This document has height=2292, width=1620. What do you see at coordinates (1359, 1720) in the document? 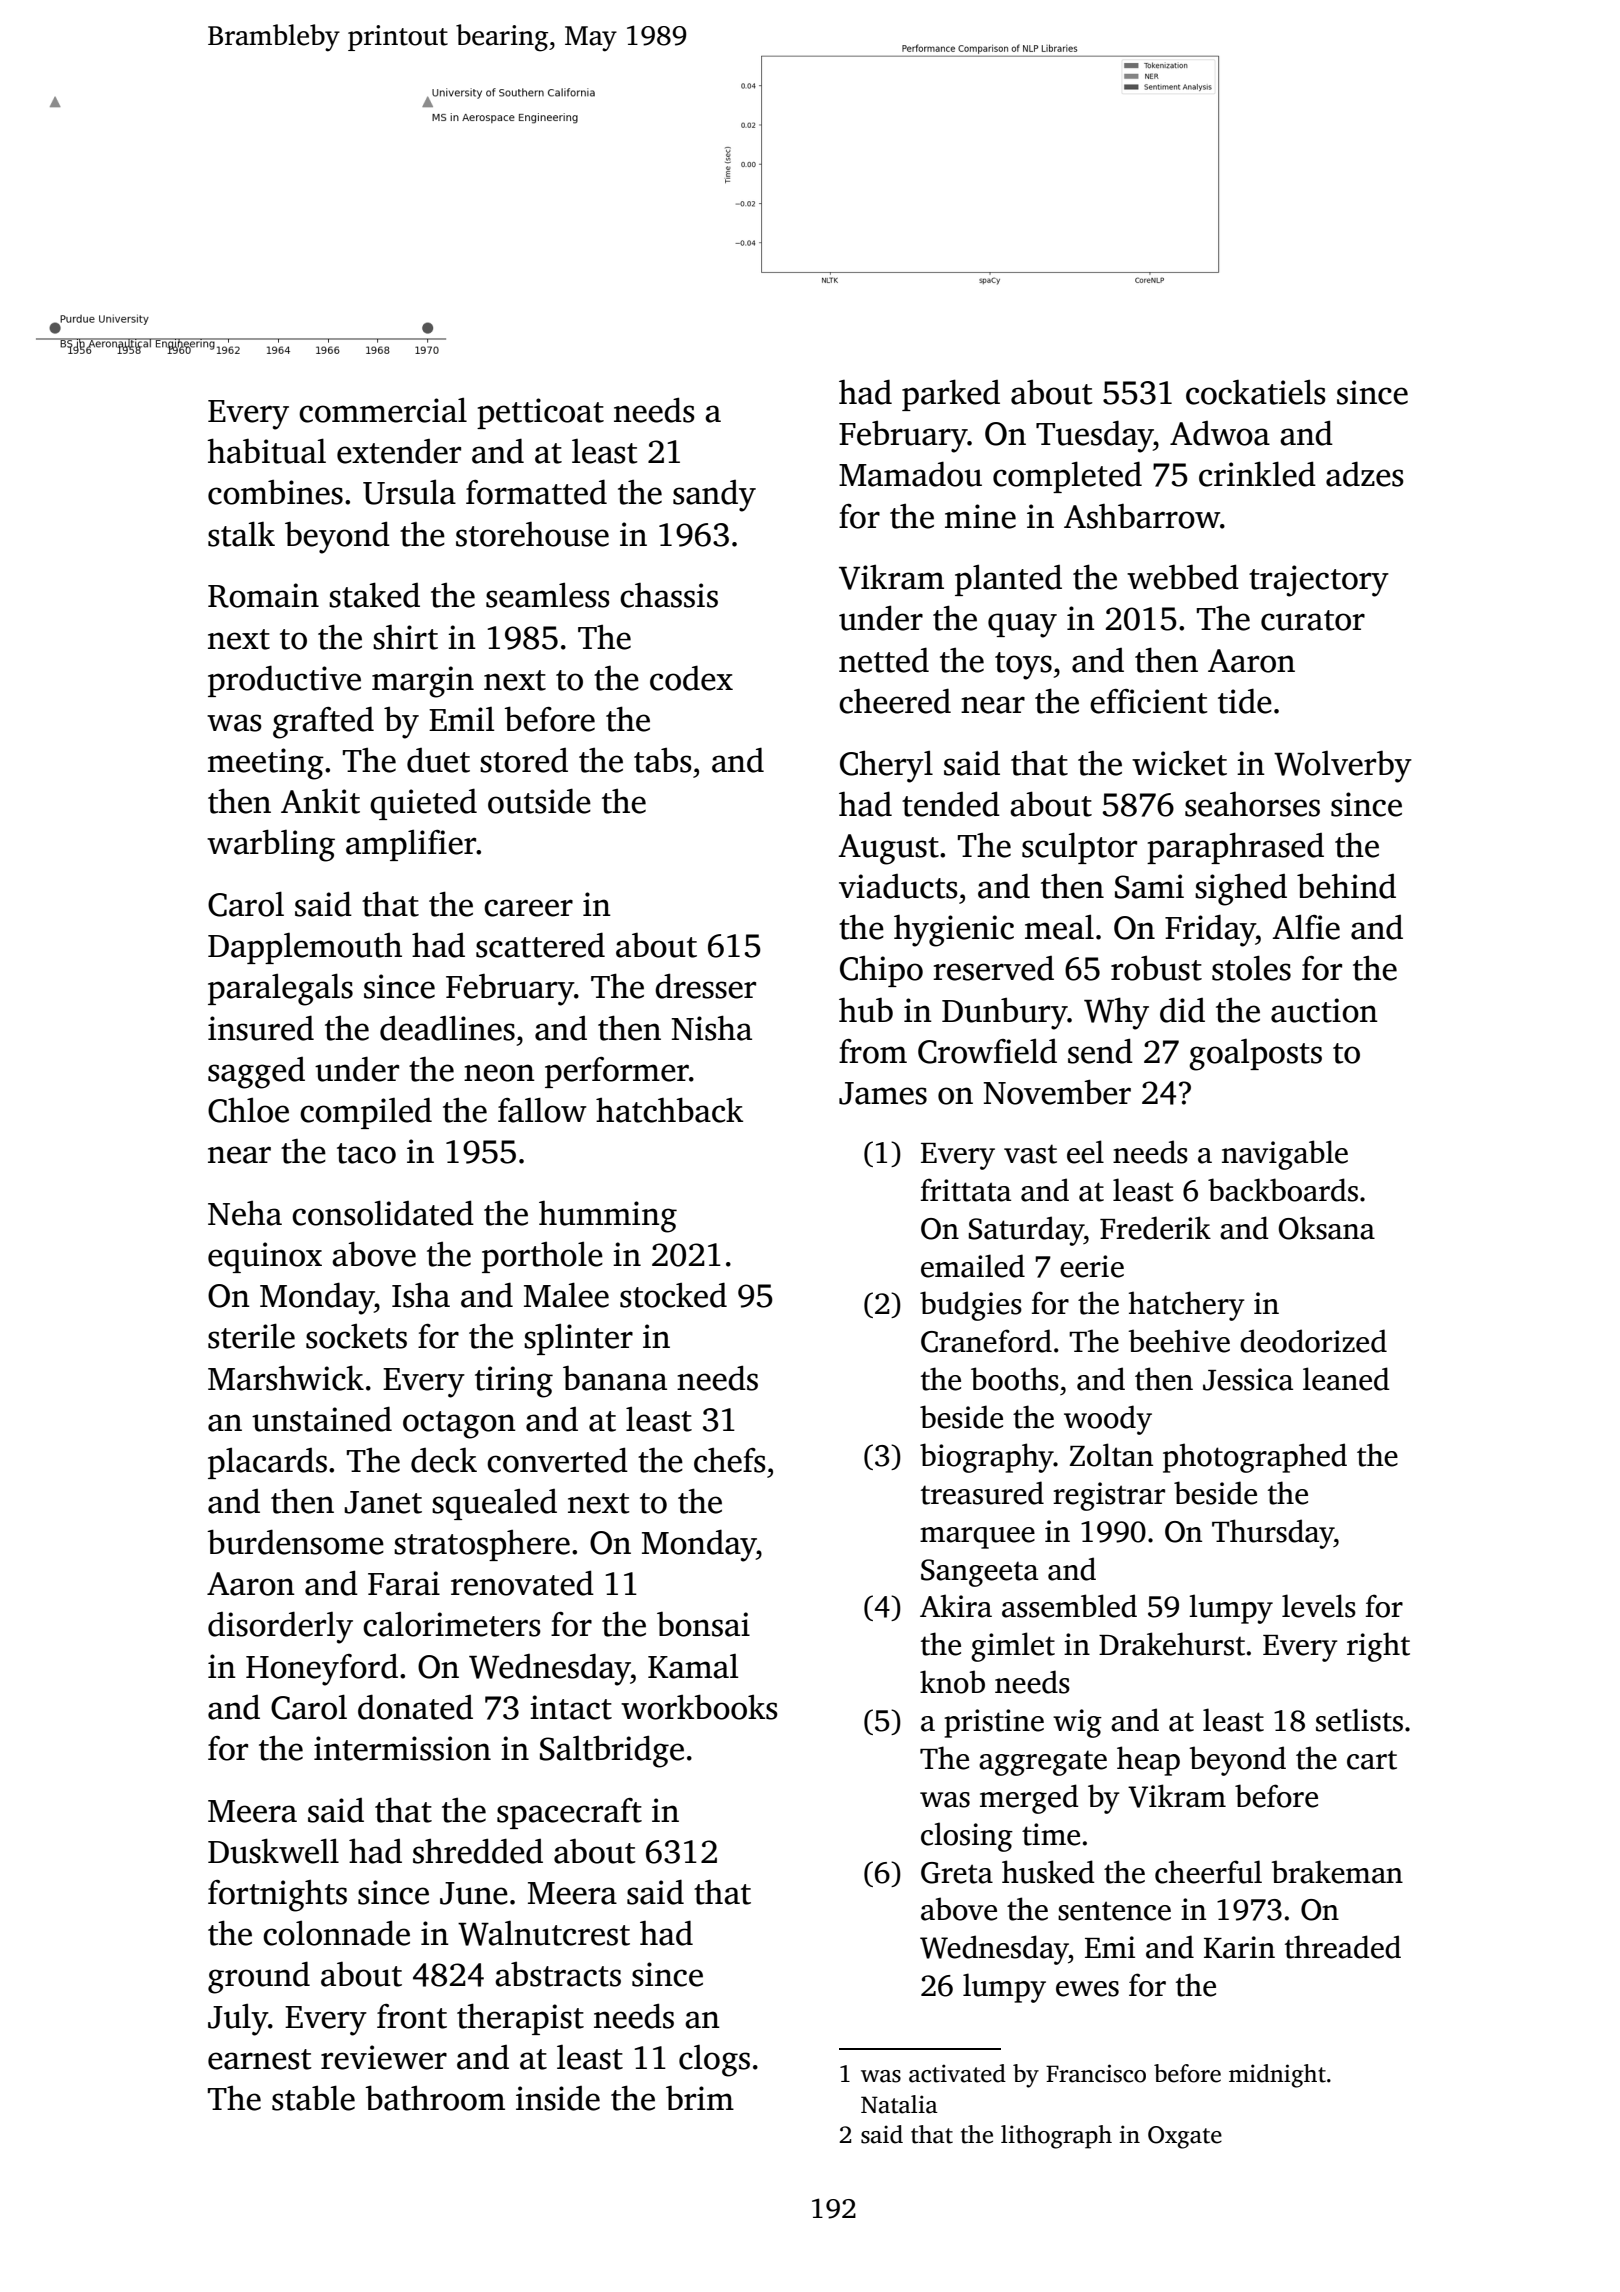
I see `setlists` at bounding box center [1359, 1720].
